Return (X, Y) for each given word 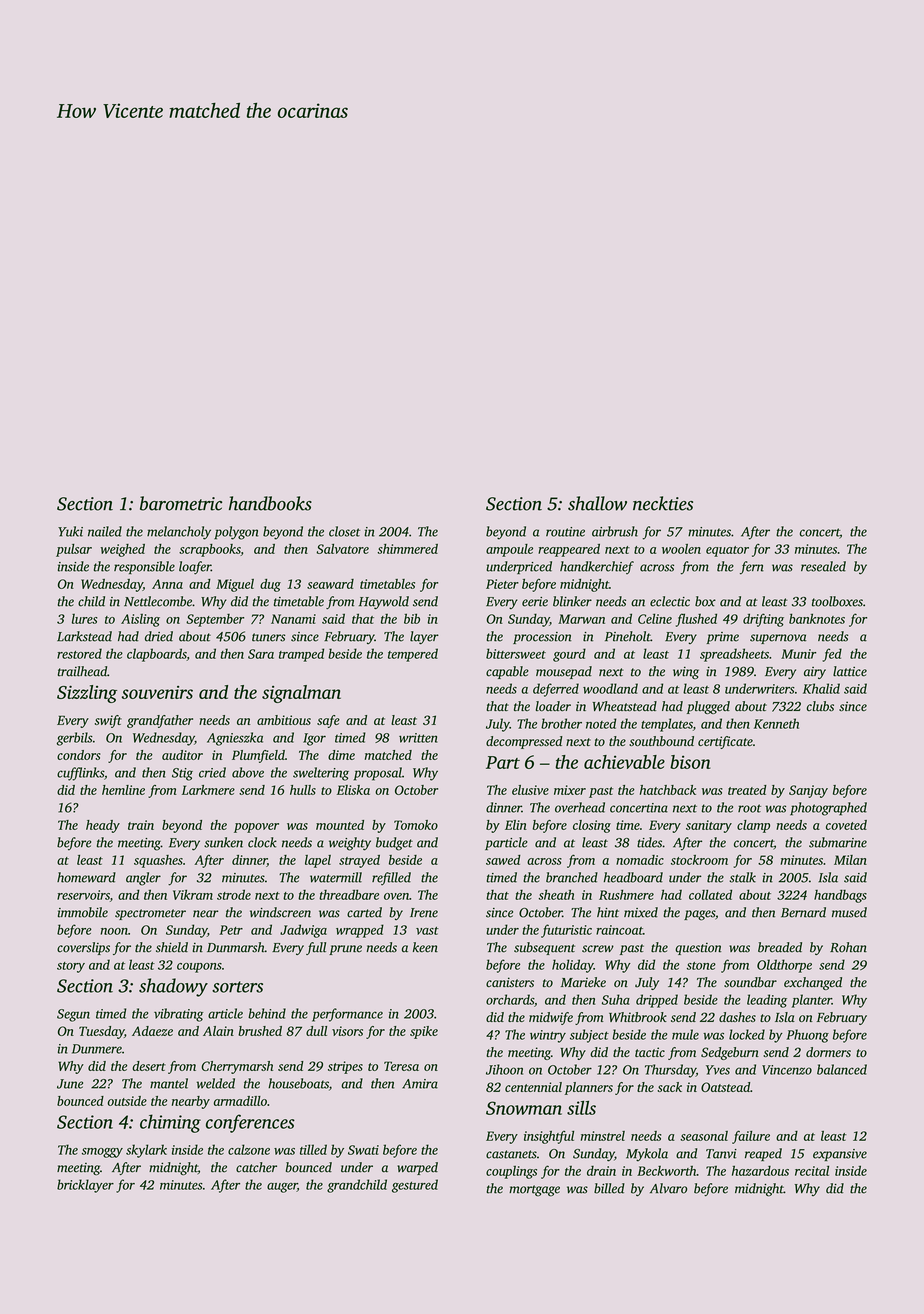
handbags (840, 896)
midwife (551, 1018)
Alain (218, 1031)
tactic (650, 1052)
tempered (413, 655)
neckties (663, 503)
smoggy (102, 1153)
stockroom (699, 860)
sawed (503, 860)
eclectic (670, 601)
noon (114, 931)
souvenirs (157, 692)
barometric (181, 503)
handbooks (270, 503)
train (141, 825)
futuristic (566, 931)
